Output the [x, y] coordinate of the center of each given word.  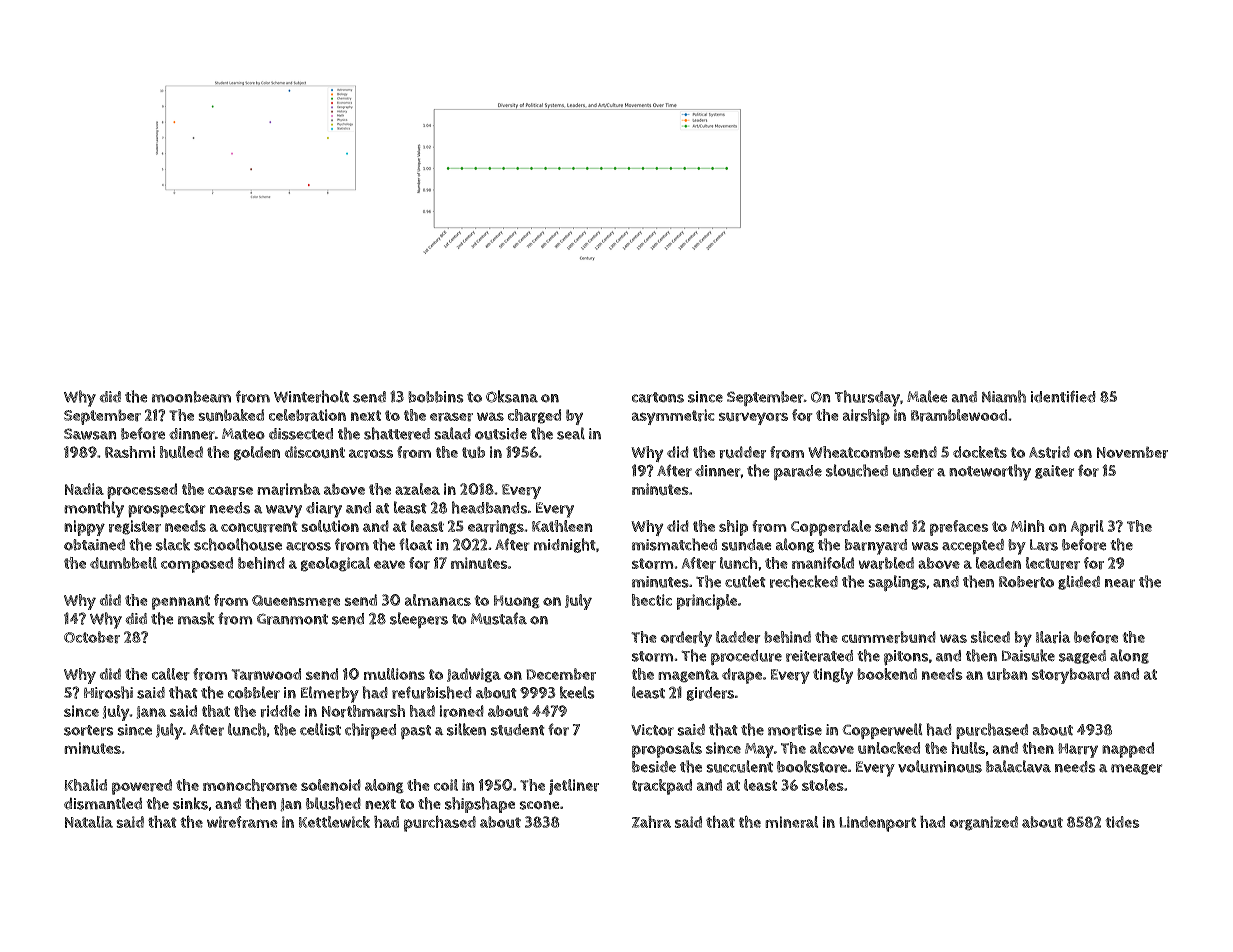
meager [1136, 769]
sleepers [419, 620]
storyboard [1070, 676]
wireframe [242, 822]
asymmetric [673, 417]
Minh [1028, 526]
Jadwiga [474, 675]
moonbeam [191, 397]
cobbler [254, 692]
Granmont [292, 619]
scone [539, 805]
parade [798, 473]
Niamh [1004, 396]
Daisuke [1028, 655]
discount [315, 452]
